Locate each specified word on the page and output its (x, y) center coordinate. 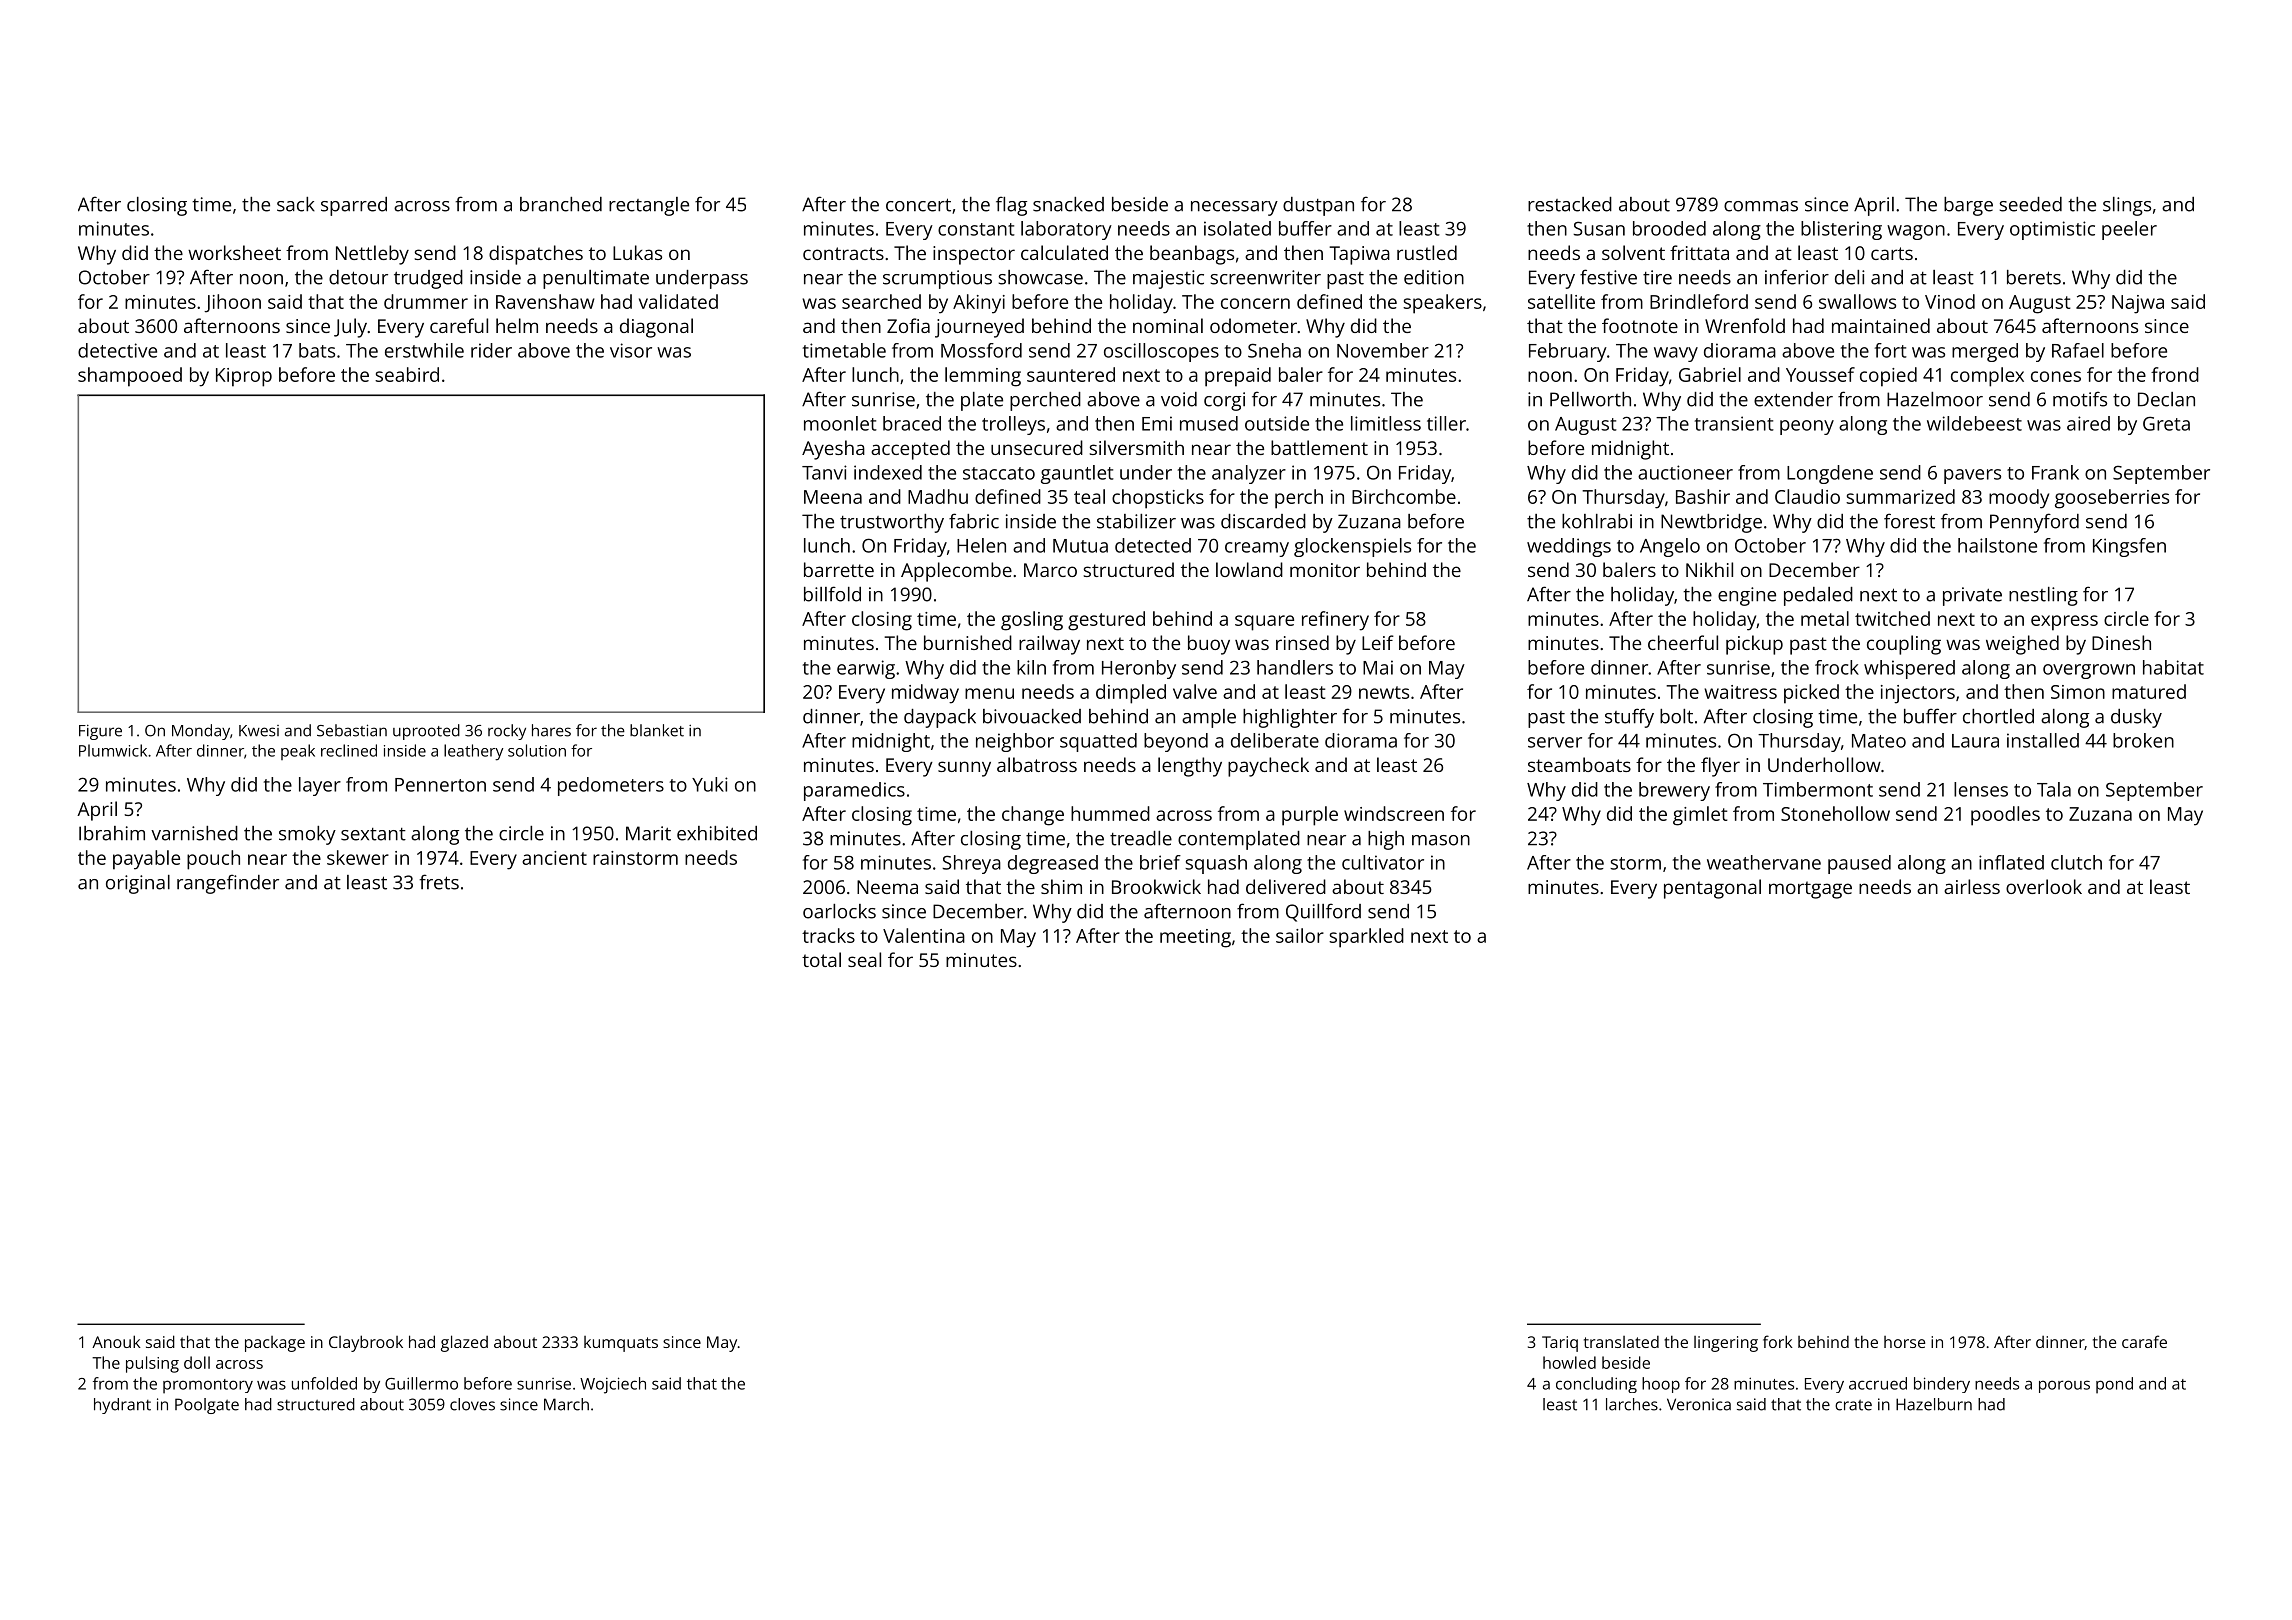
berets (2034, 277)
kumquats (621, 1344)
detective (117, 350)
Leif (1378, 642)
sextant (373, 834)
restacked (1570, 204)
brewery (1674, 791)
